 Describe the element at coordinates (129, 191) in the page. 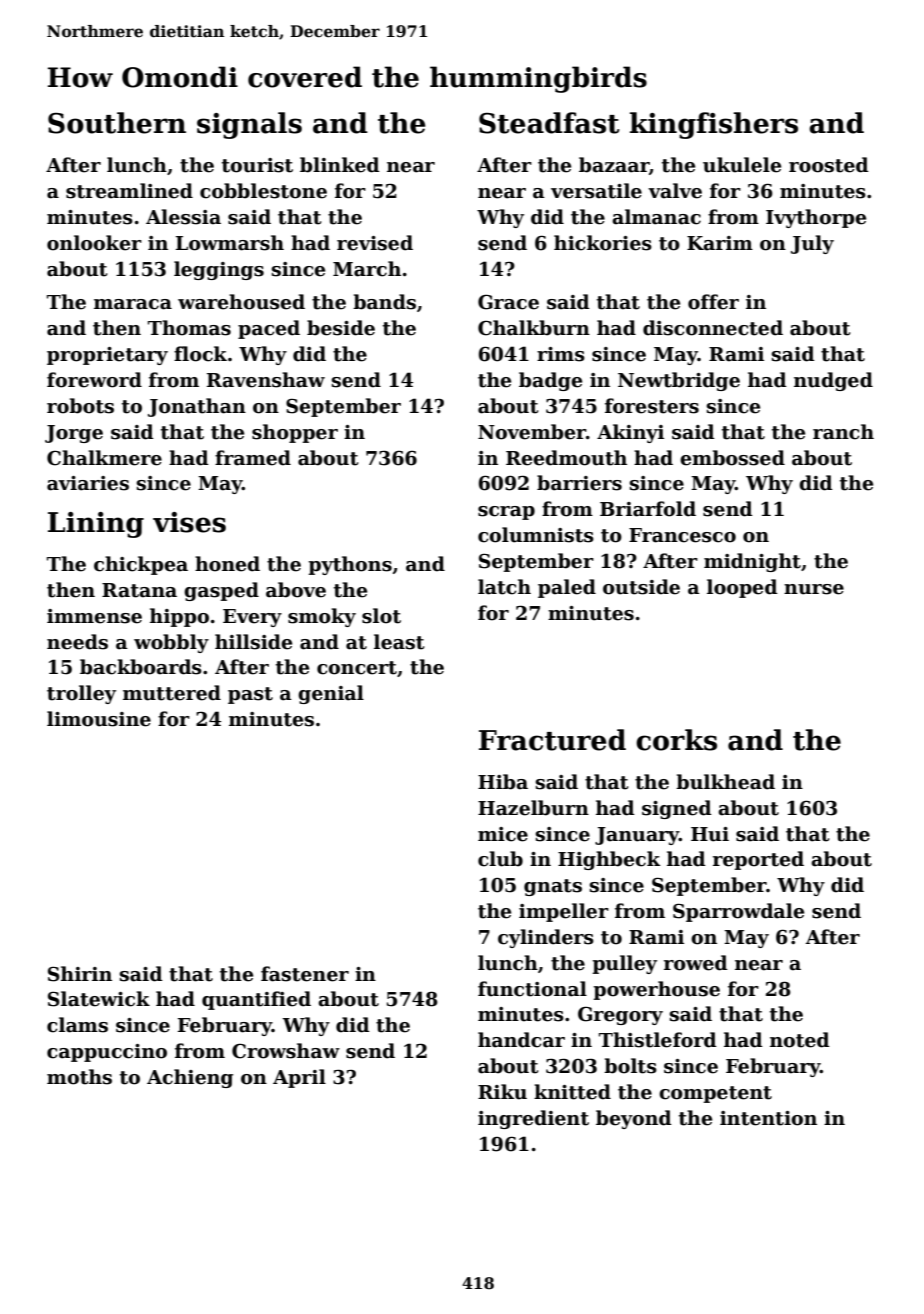

I see `streamlined` at that location.
